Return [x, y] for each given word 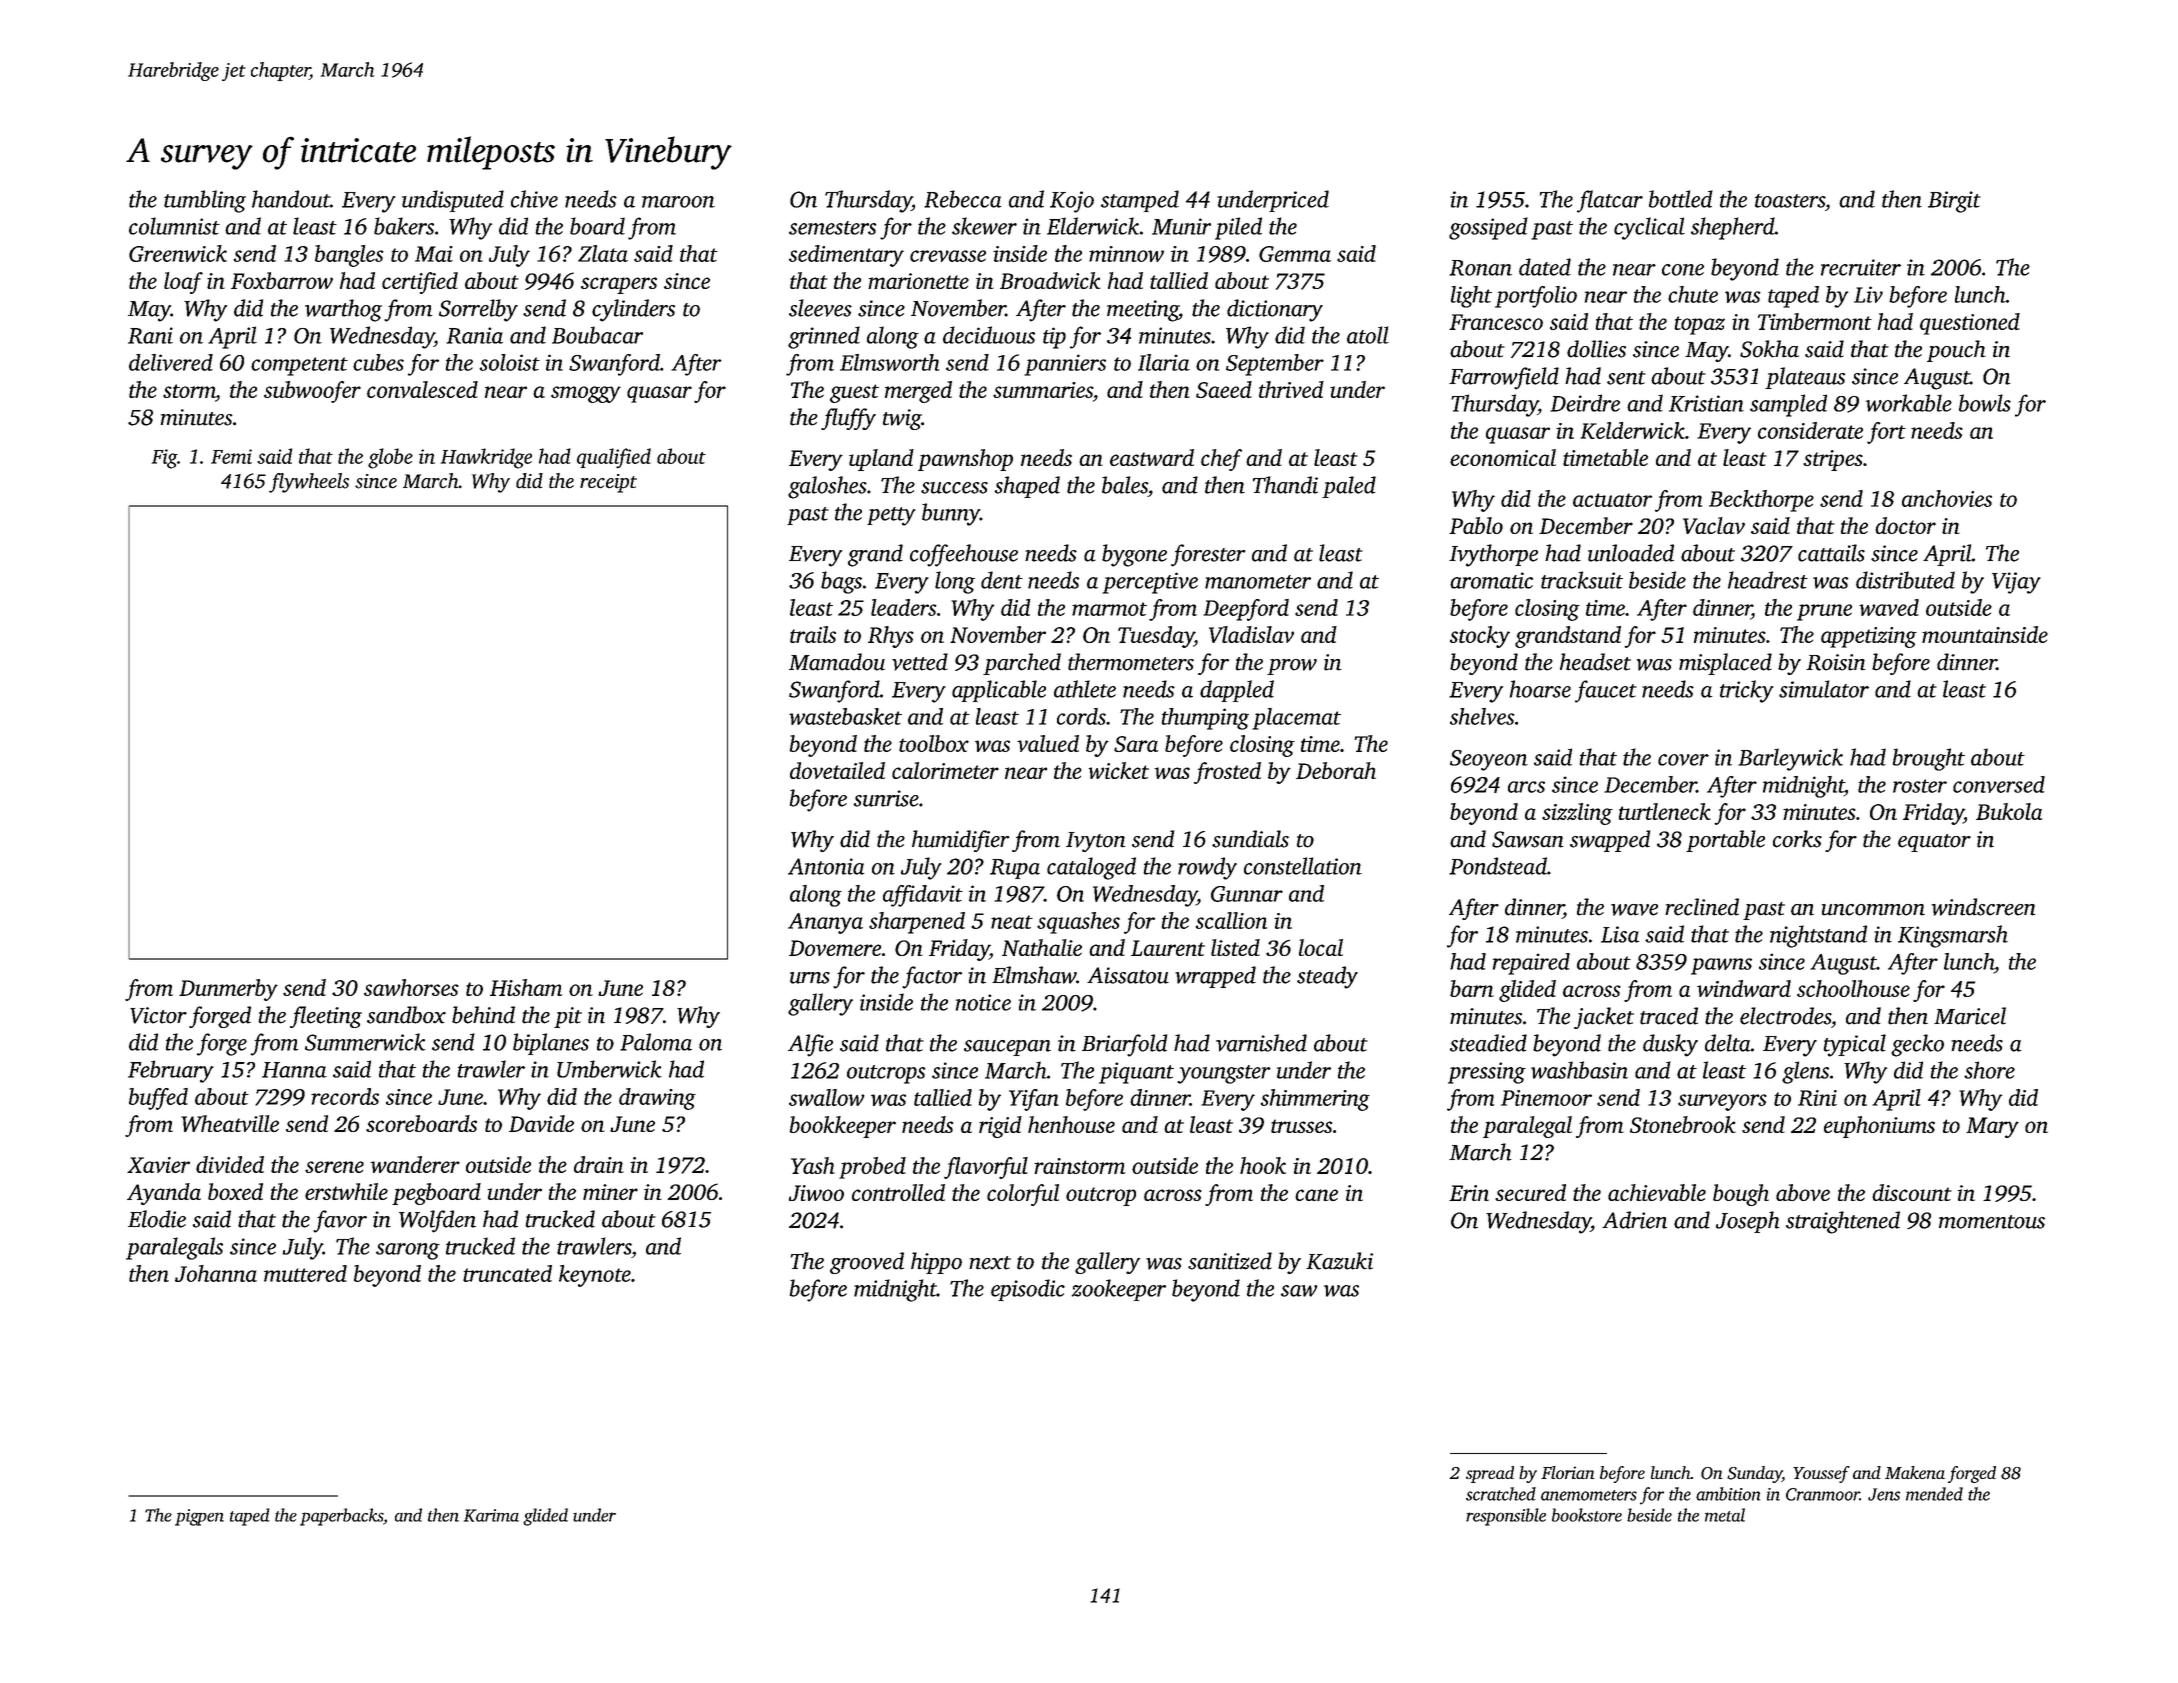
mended [1934, 1494]
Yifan [1034, 1100]
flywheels [309, 483]
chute [1693, 294]
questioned [1970, 324]
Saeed [1224, 389]
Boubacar [597, 335]
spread [1490, 1474]
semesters [833, 228]
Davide [541, 1123]
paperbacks [341, 1517]
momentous [1992, 1222]
